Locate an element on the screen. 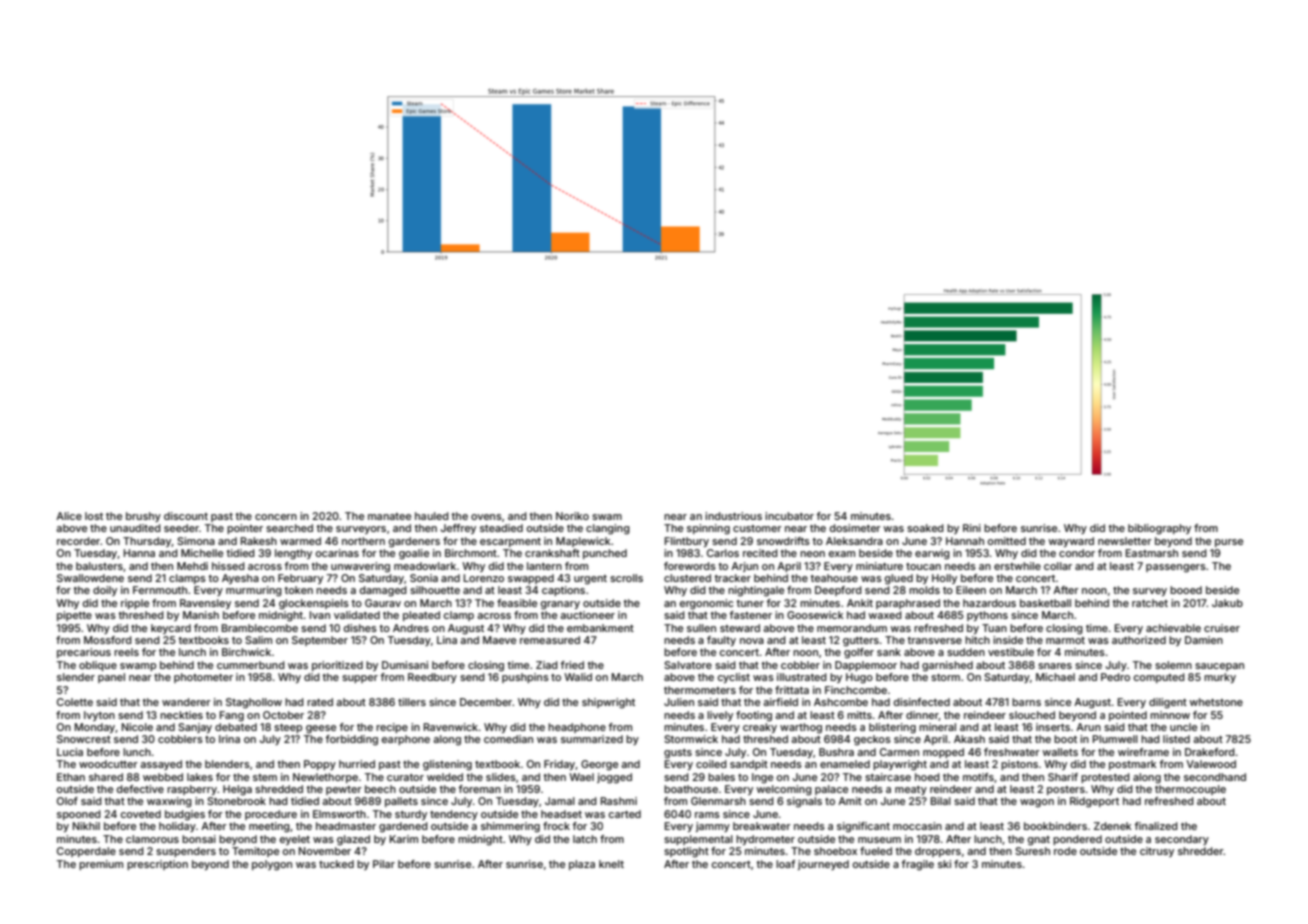  wagon is located at coordinates (1037, 803).
